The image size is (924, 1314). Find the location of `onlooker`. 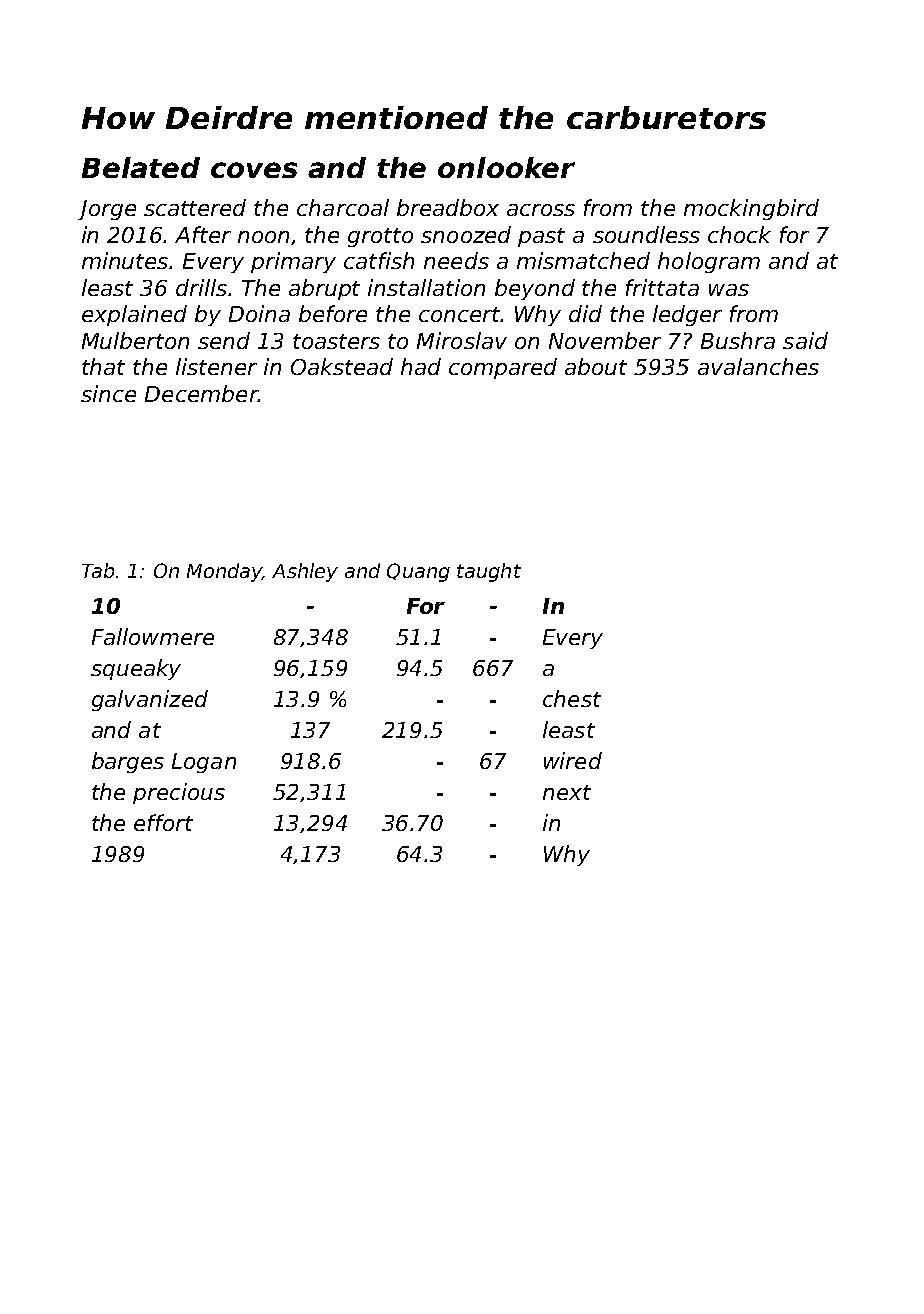

onlooker is located at coordinates (506, 167).
